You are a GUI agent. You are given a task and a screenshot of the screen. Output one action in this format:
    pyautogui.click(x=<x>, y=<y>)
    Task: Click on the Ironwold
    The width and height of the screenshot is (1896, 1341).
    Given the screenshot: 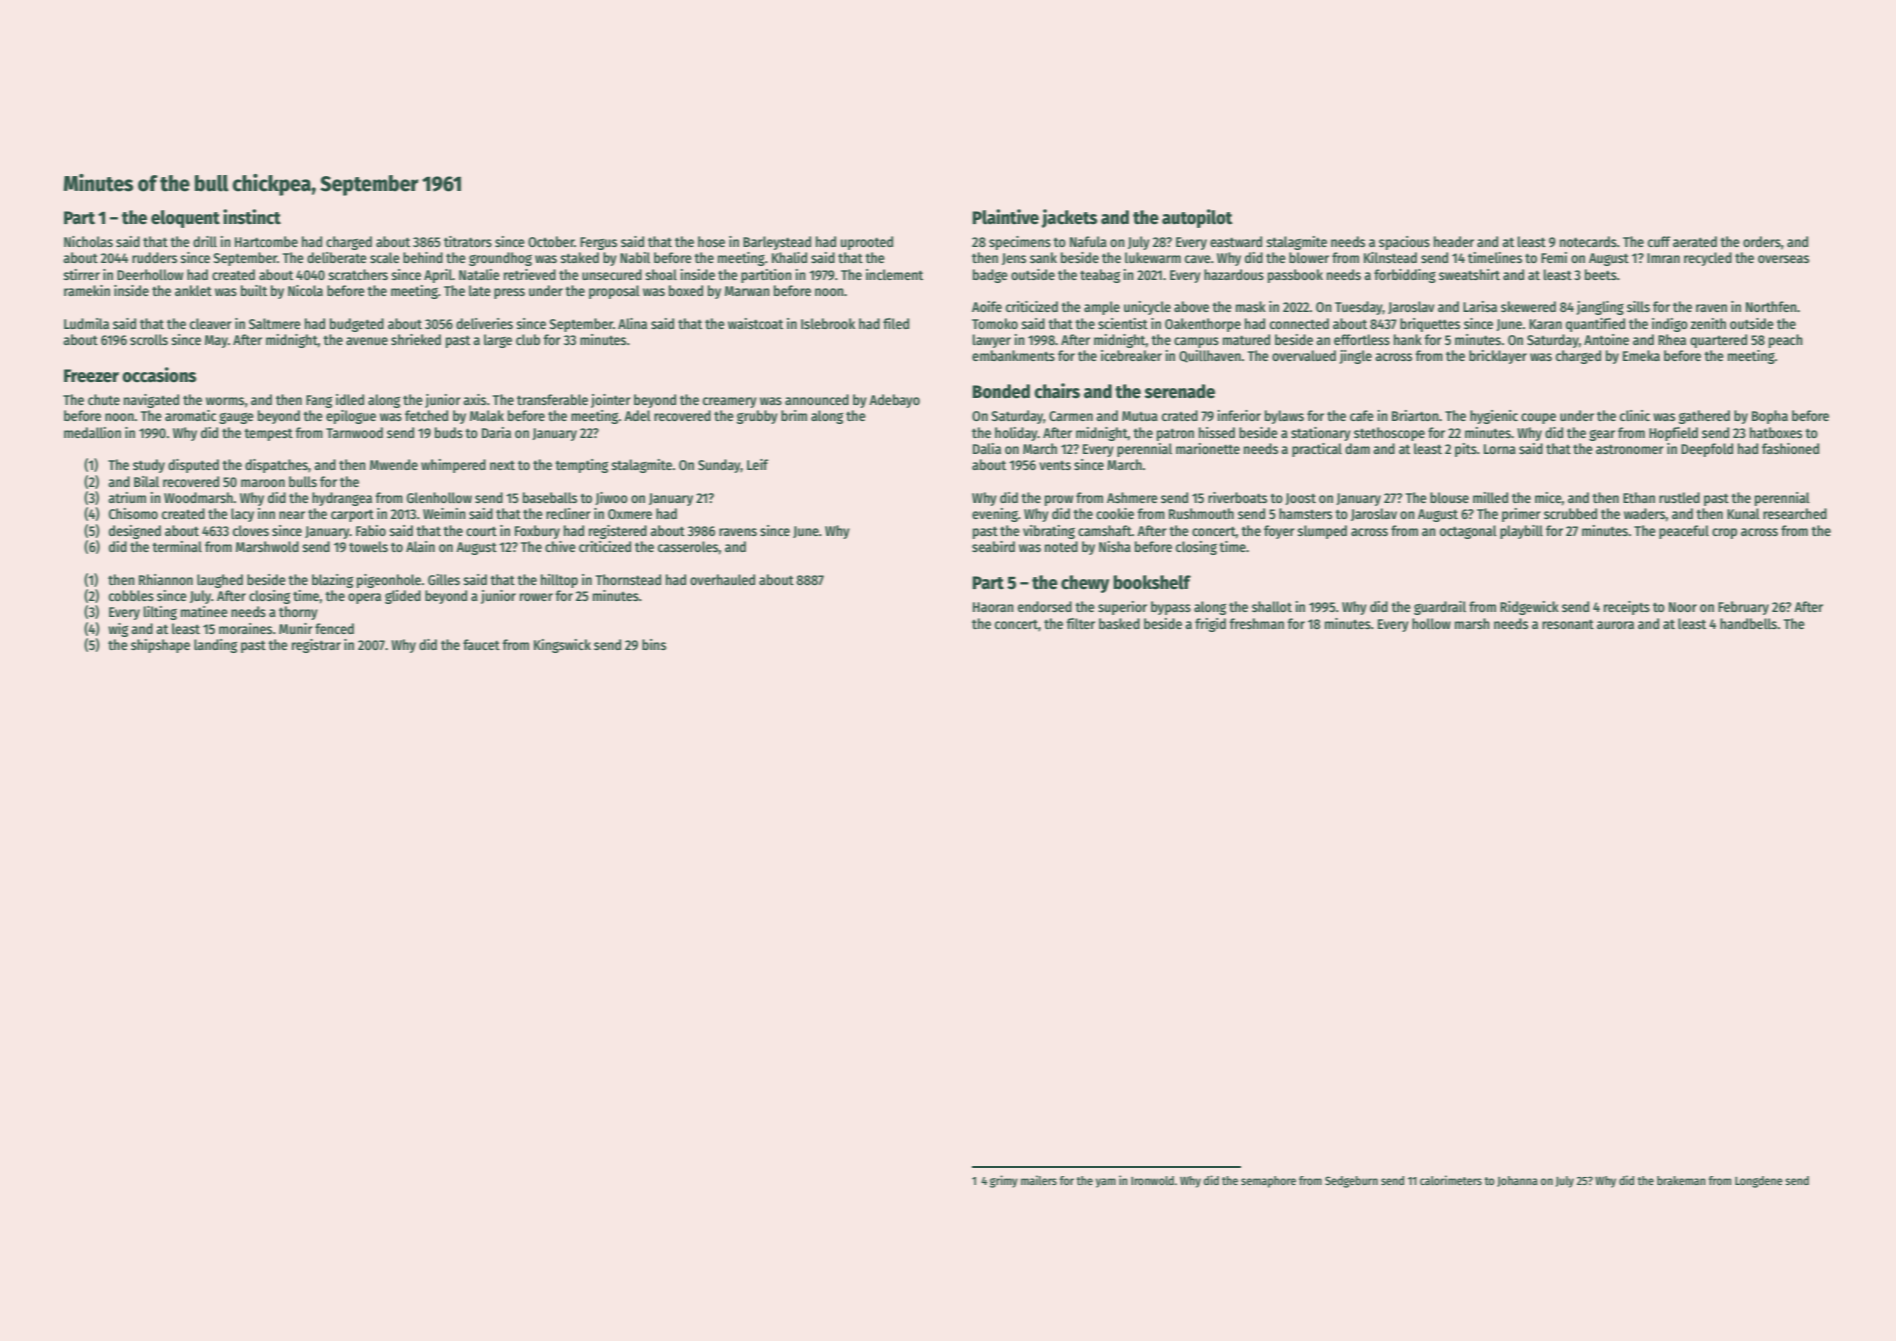 What is the action you would take?
    pyautogui.click(x=1152, y=1180)
